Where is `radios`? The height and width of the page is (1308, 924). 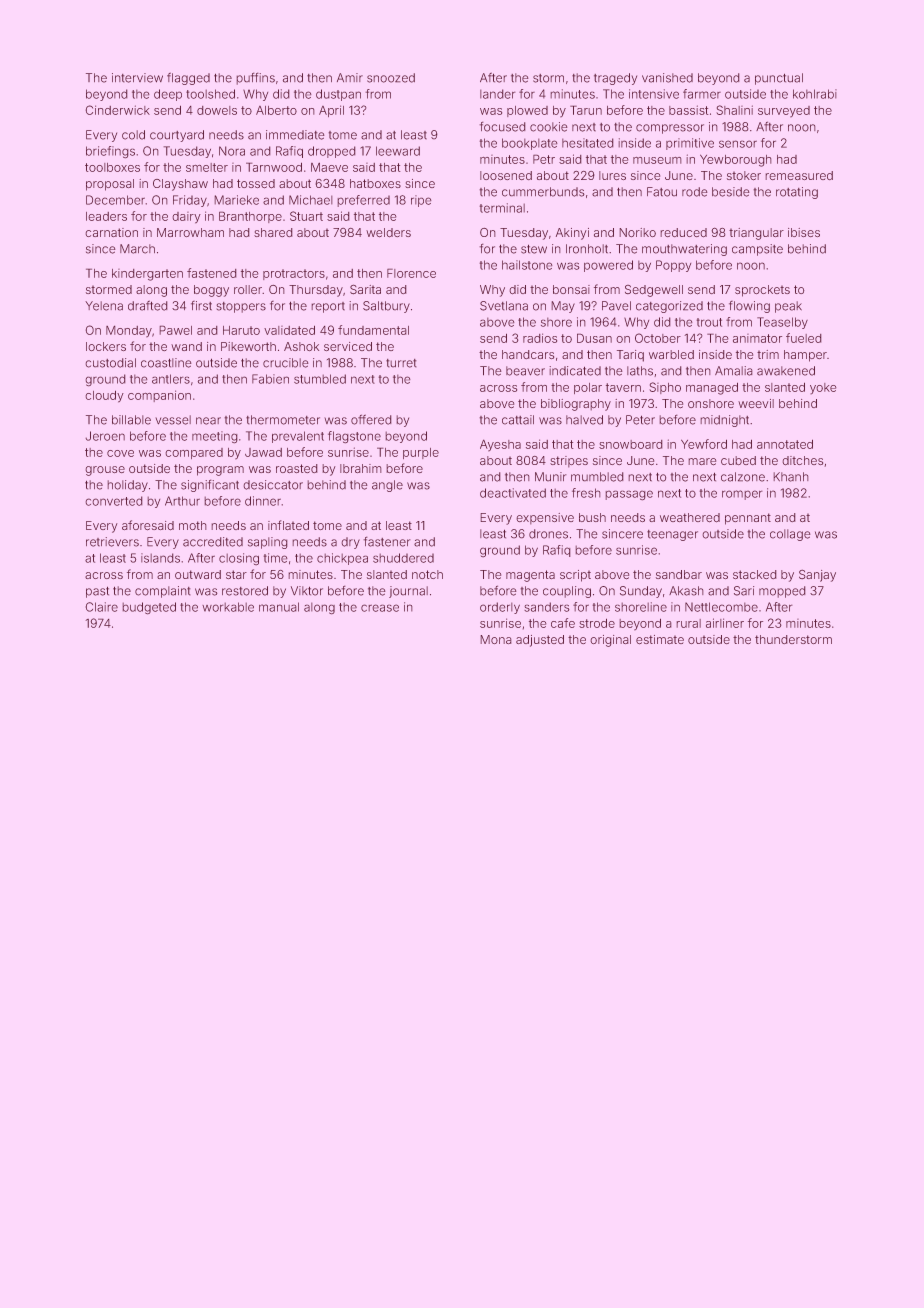
radios is located at coordinates (540, 338).
